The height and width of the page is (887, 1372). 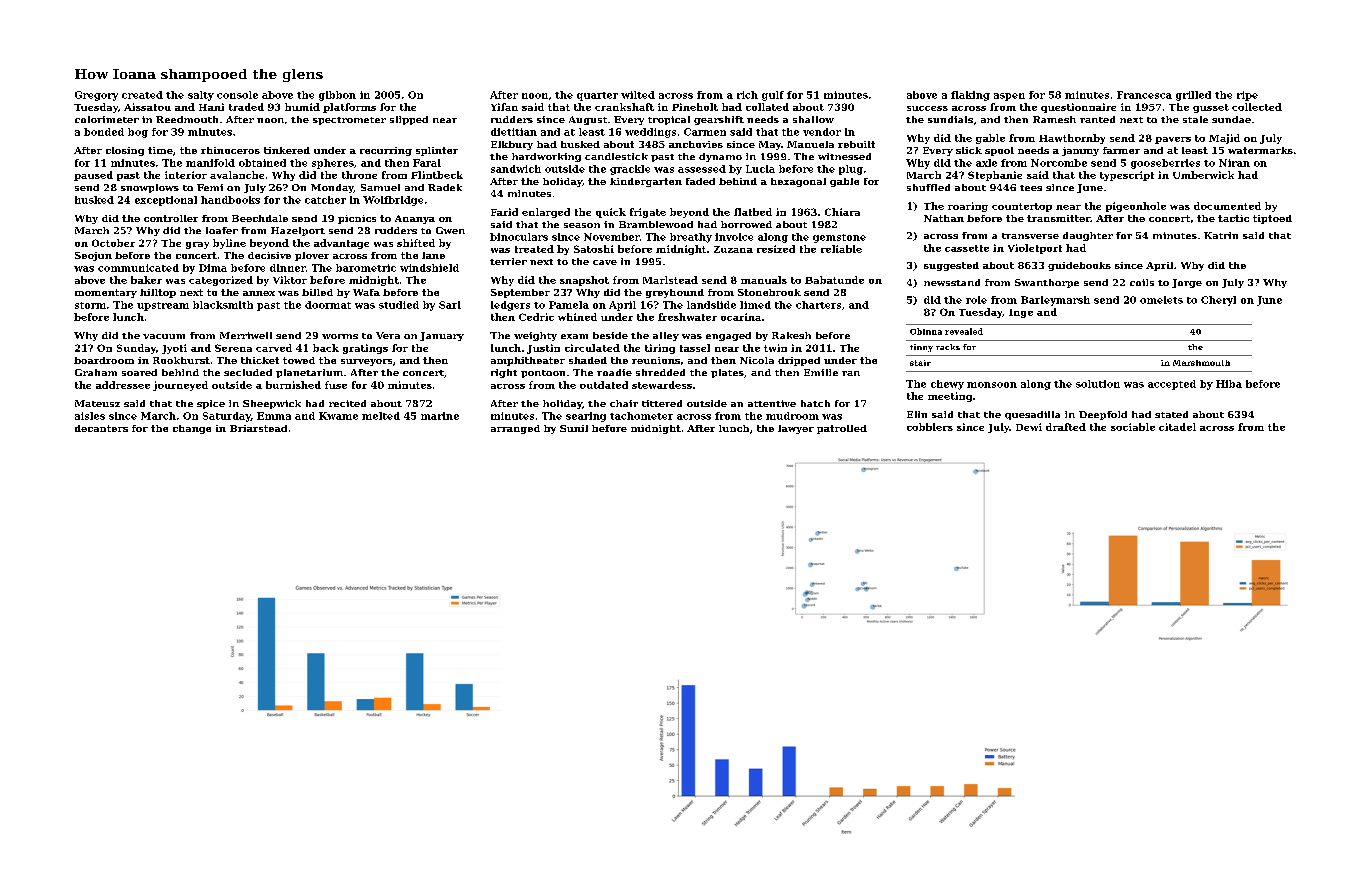 I want to click on Emilie, so click(x=821, y=372).
